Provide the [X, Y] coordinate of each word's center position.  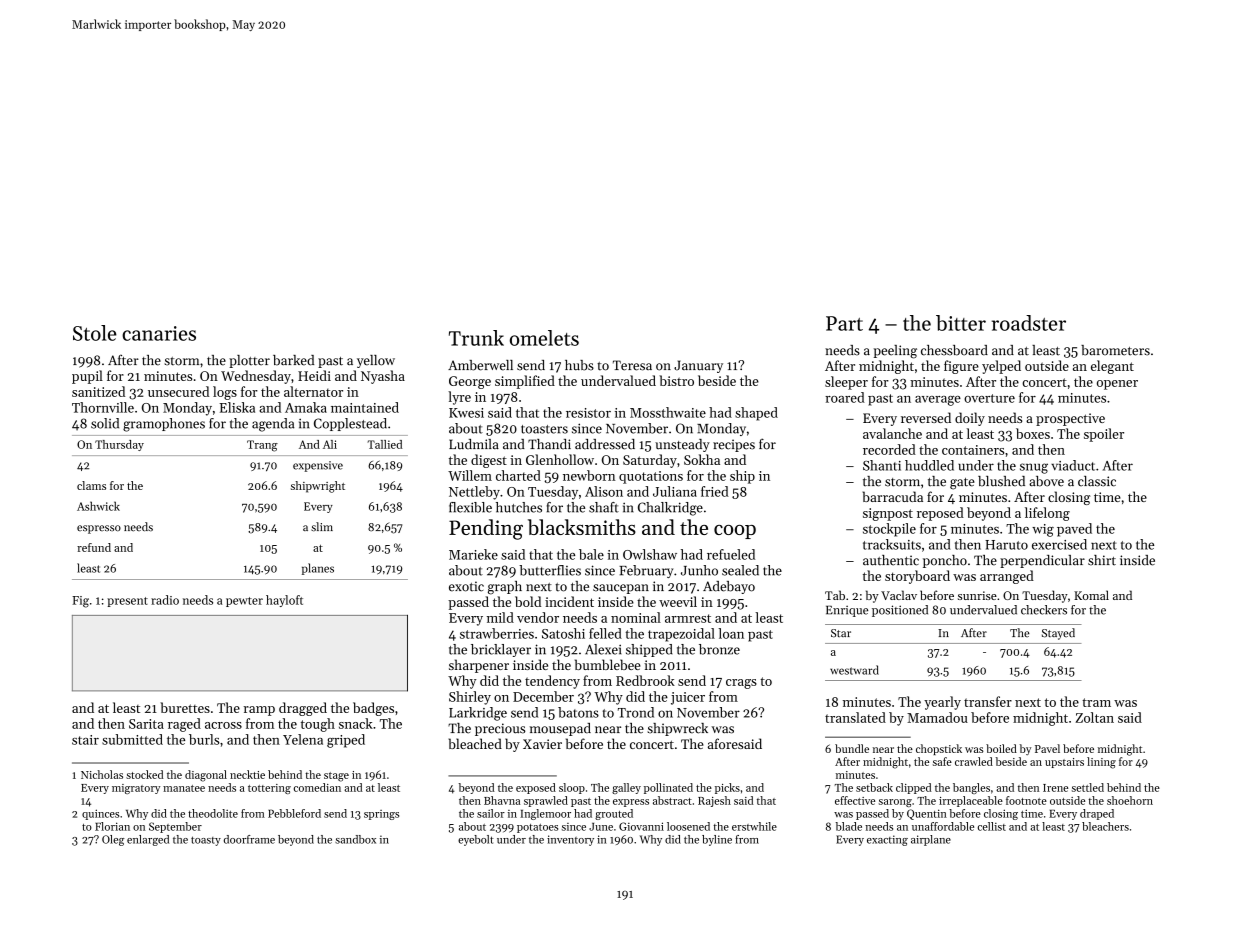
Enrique [847, 611]
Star [841, 633]
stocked [145, 774]
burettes [185, 707]
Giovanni [641, 826]
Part [844, 323]
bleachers [1105, 826]
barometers [1115, 350]
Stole [95, 333]
